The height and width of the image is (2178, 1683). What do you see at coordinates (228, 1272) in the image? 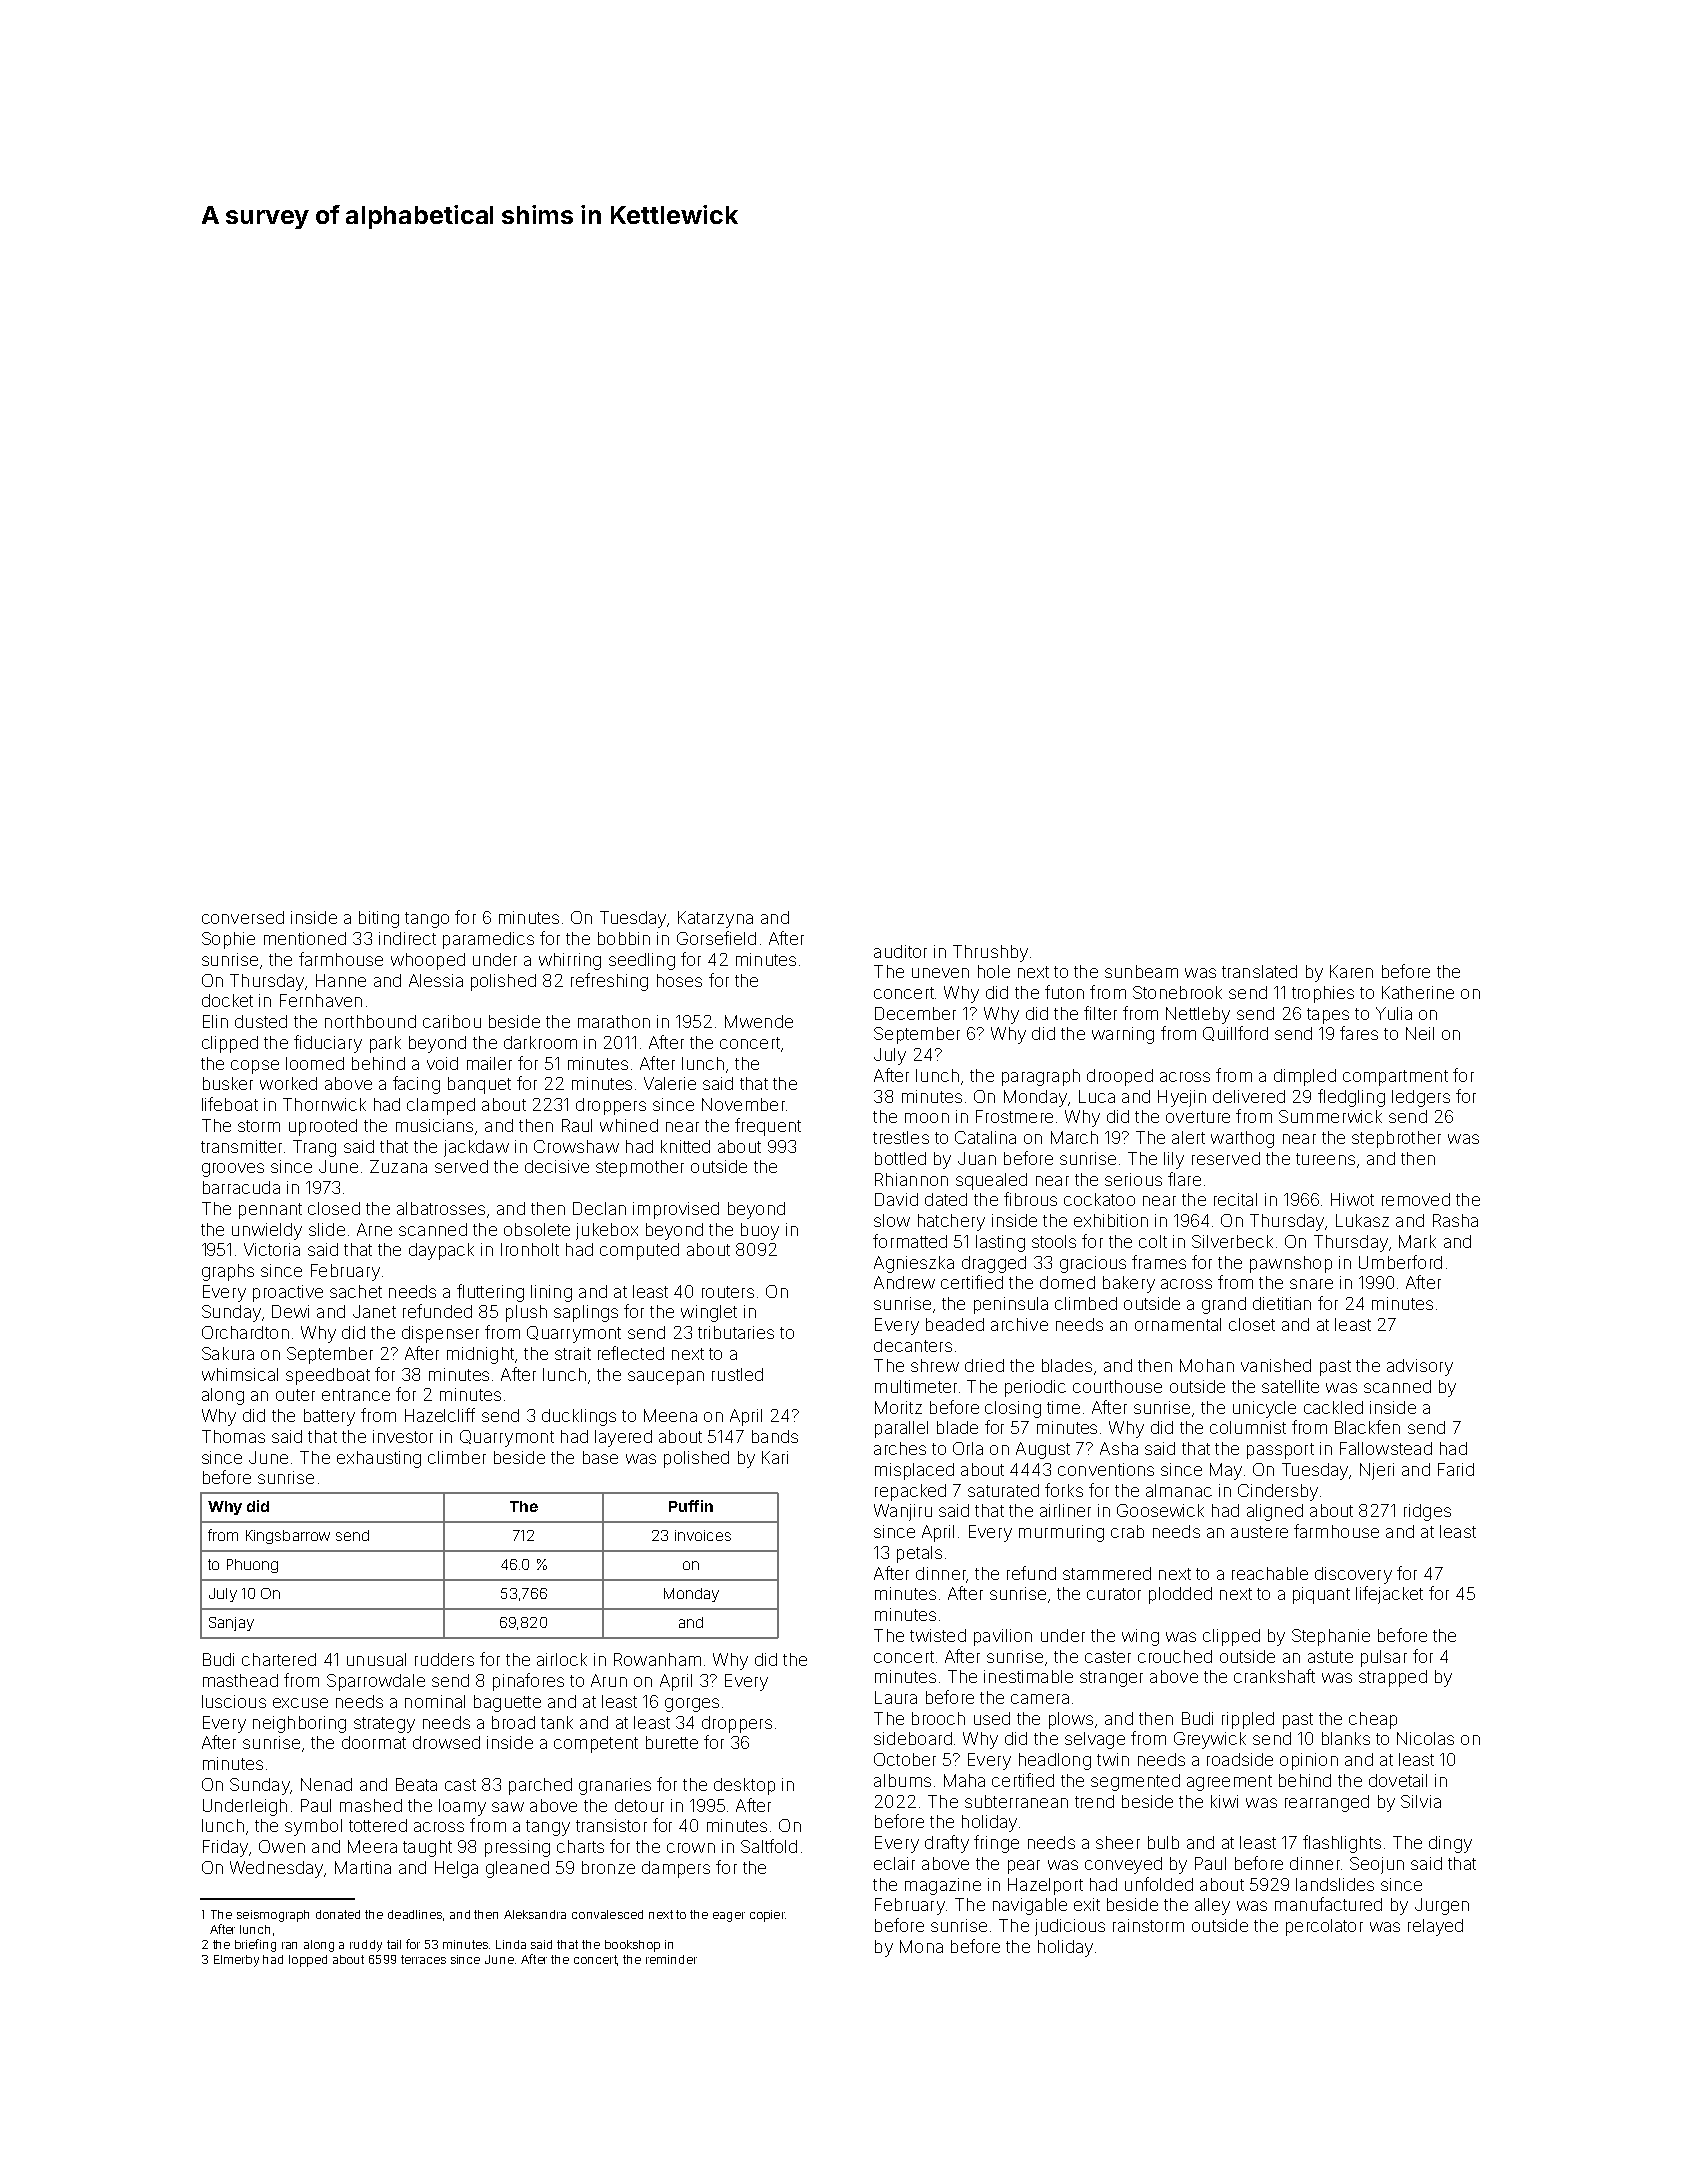
I see `graphs` at bounding box center [228, 1272].
